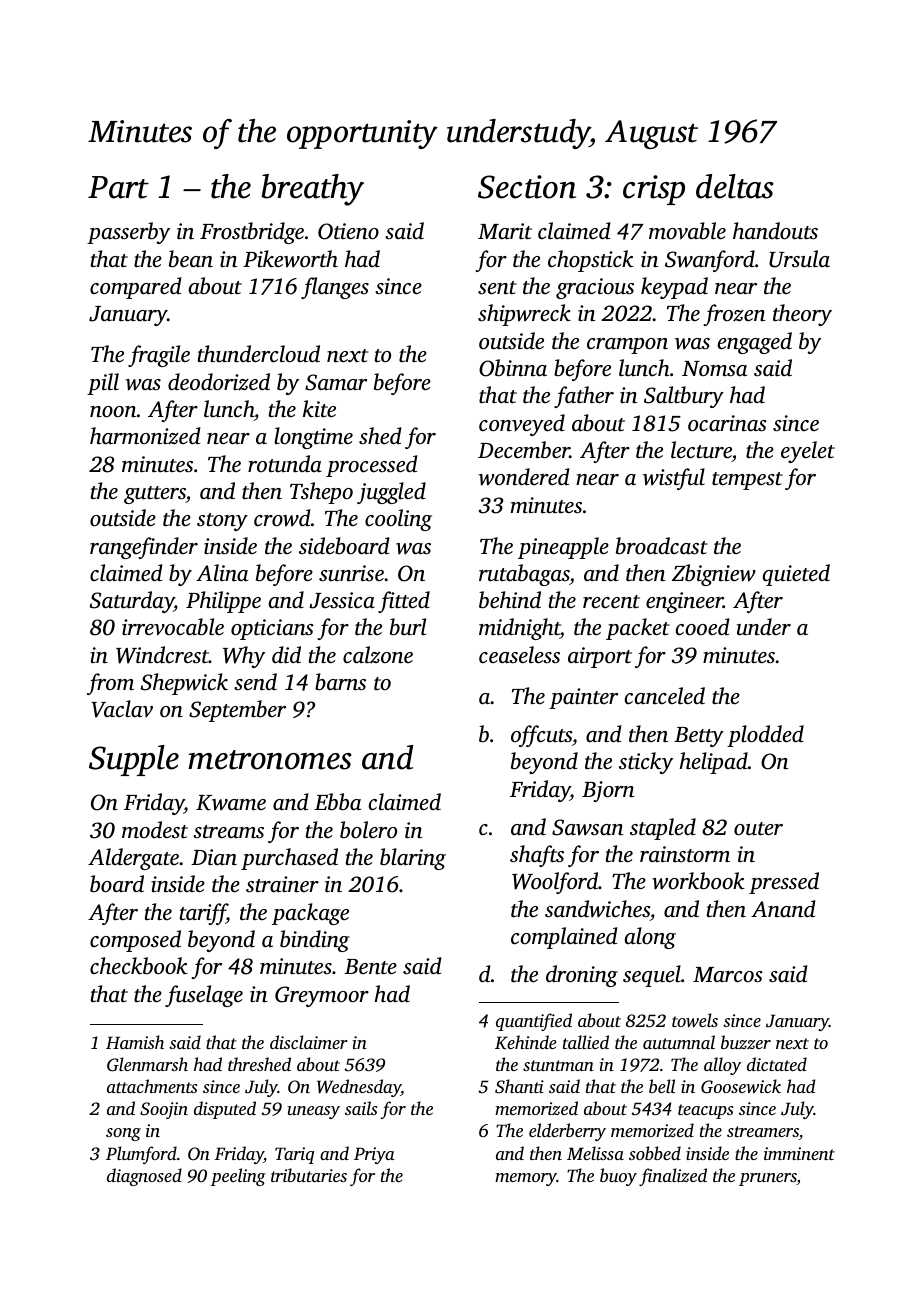 The image size is (924, 1311). I want to click on midnight, so click(519, 629).
